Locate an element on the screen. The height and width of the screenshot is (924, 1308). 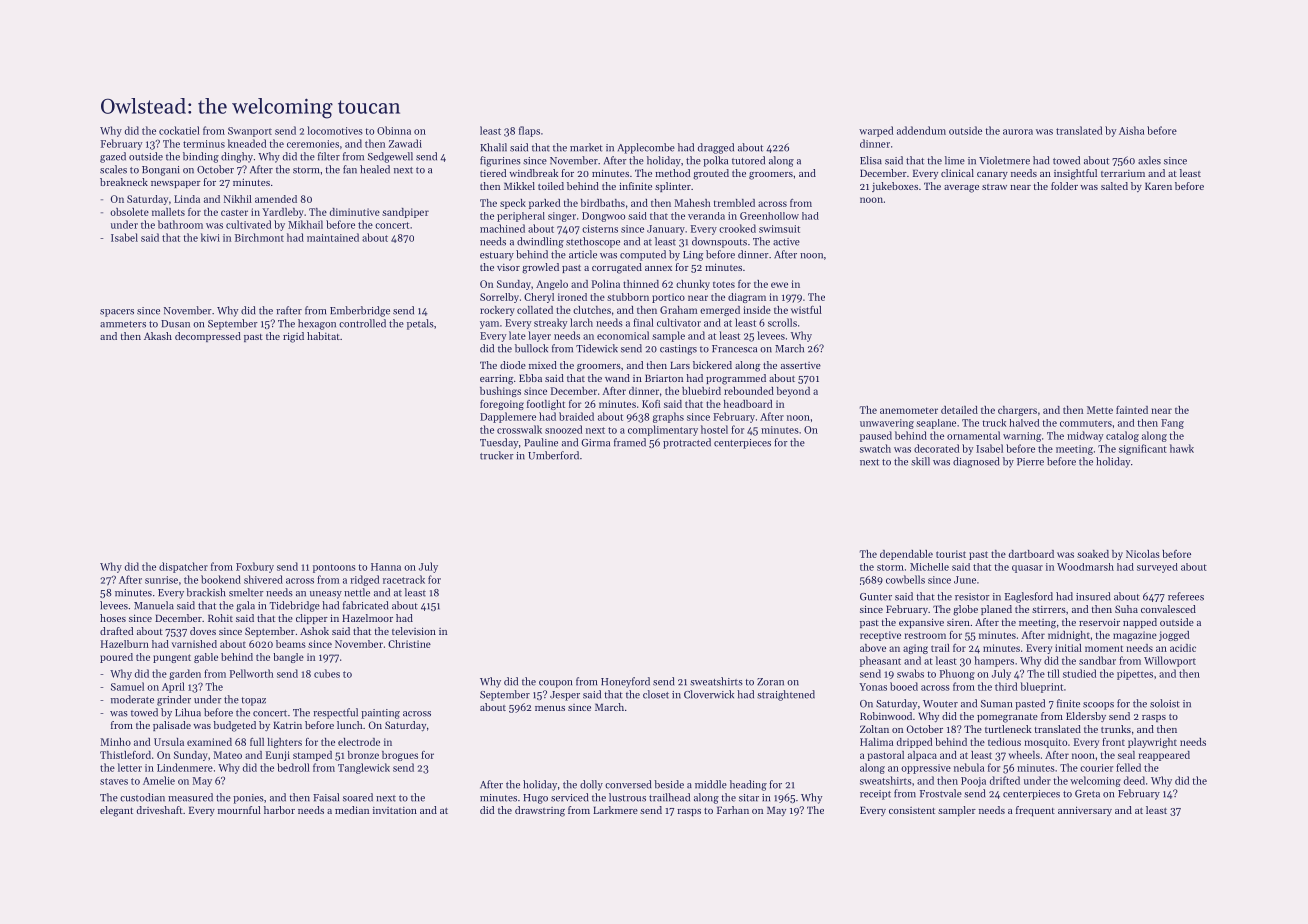
January is located at coordinates (666, 230).
